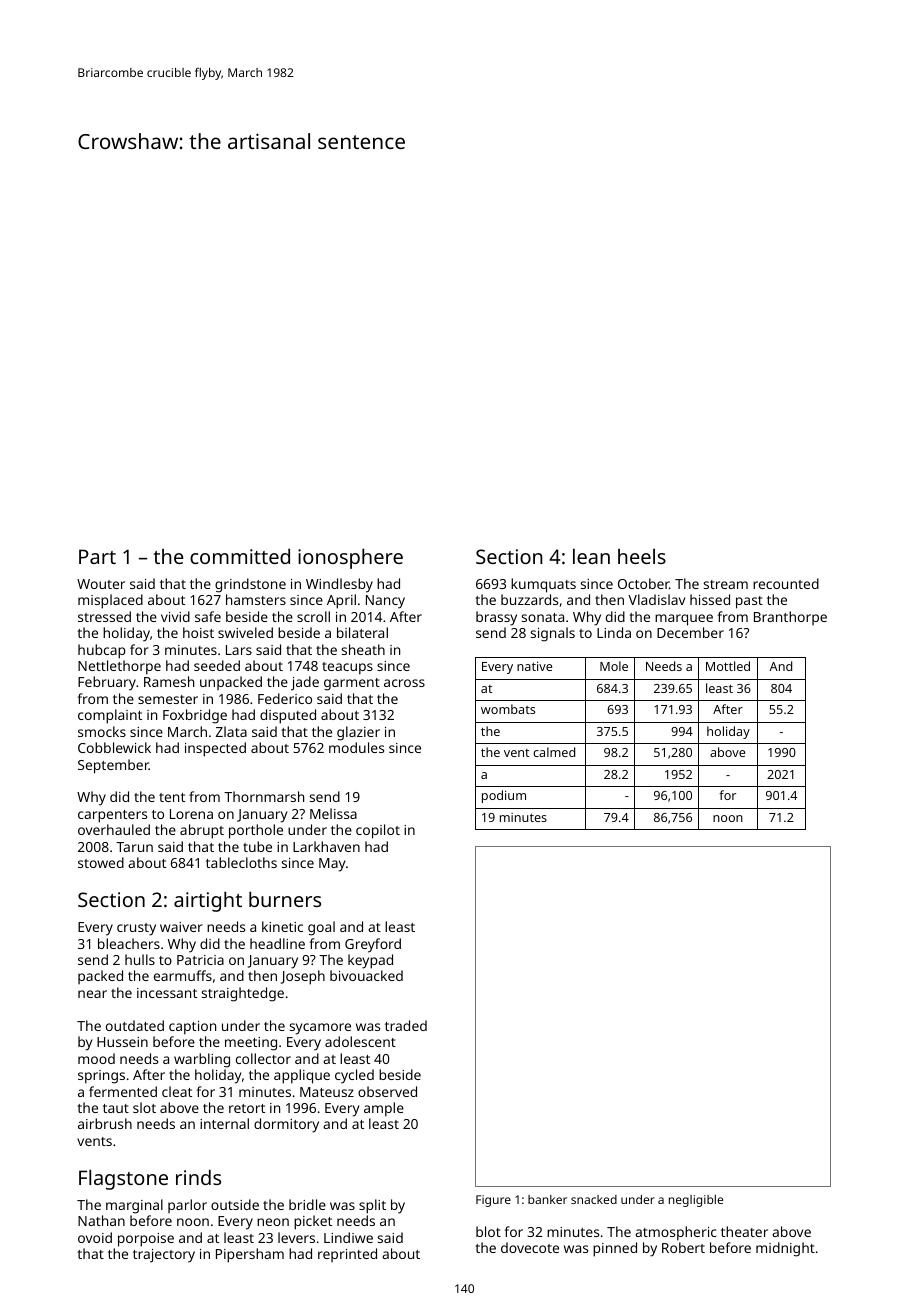 The image size is (908, 1316). Describe the element at coordinates (404, 683) in the image. I see `across` at that location.
